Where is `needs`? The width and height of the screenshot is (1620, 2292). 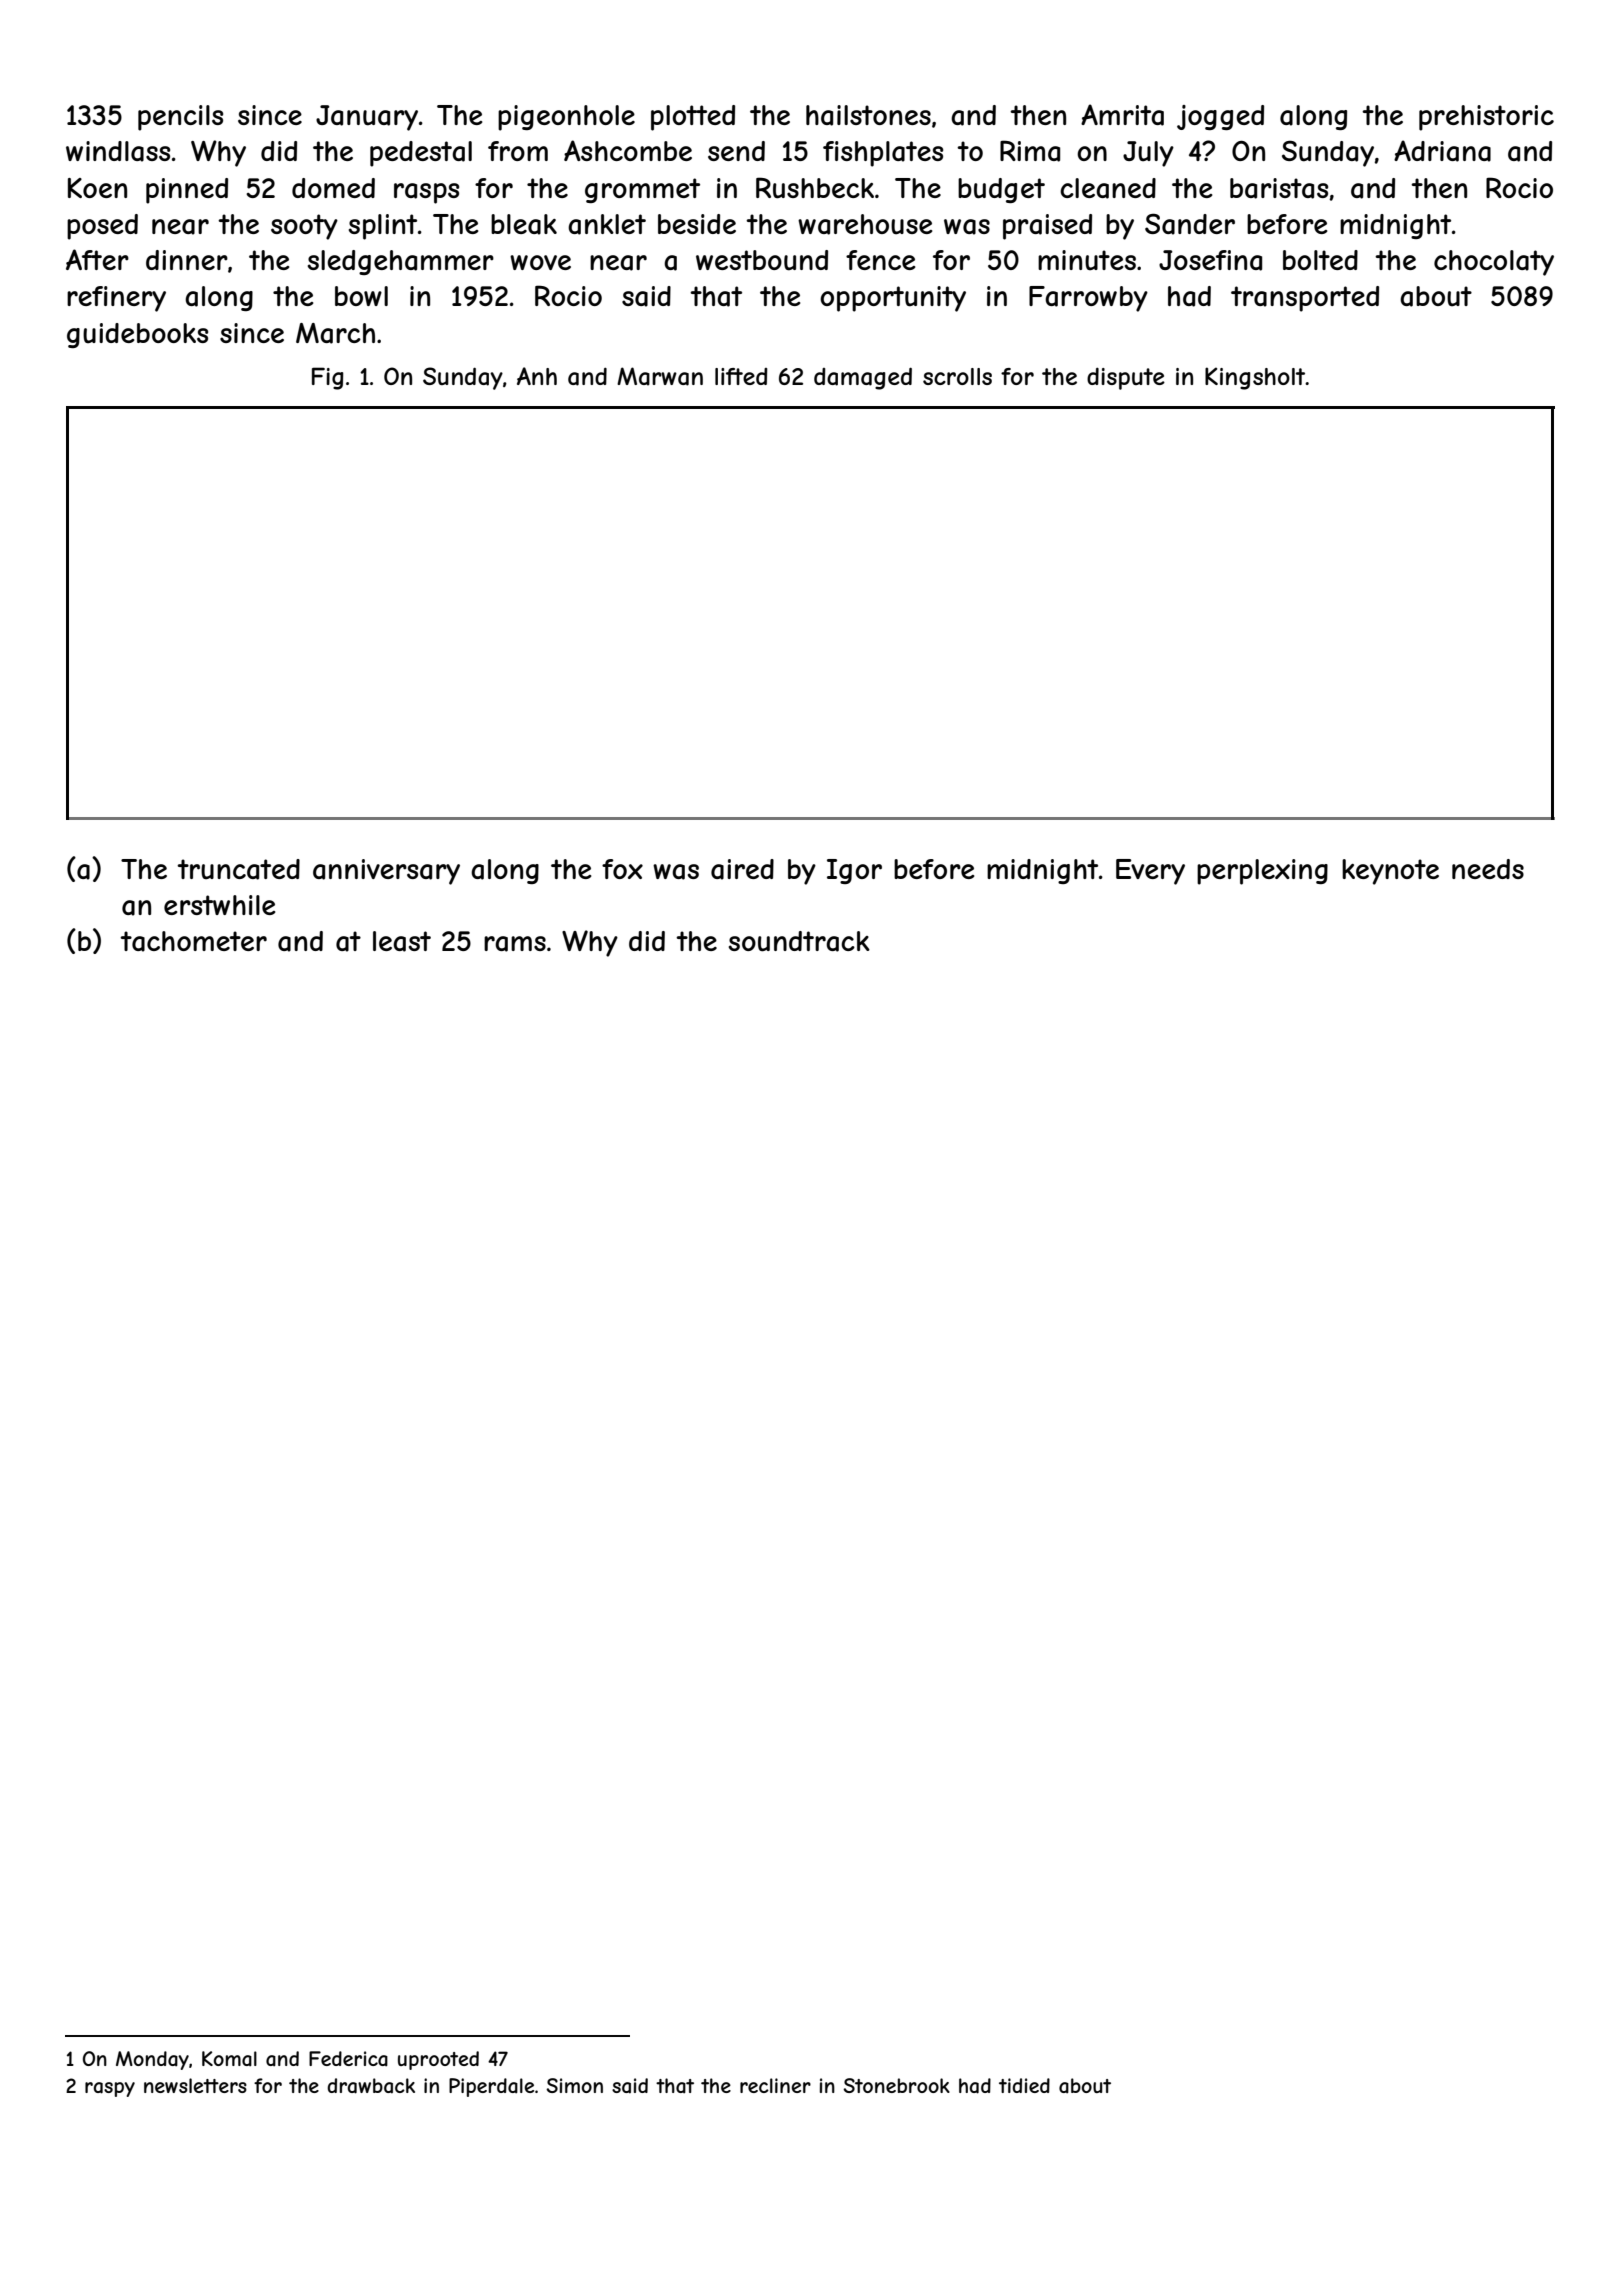 needs is located at coordinates (1488, 869).
